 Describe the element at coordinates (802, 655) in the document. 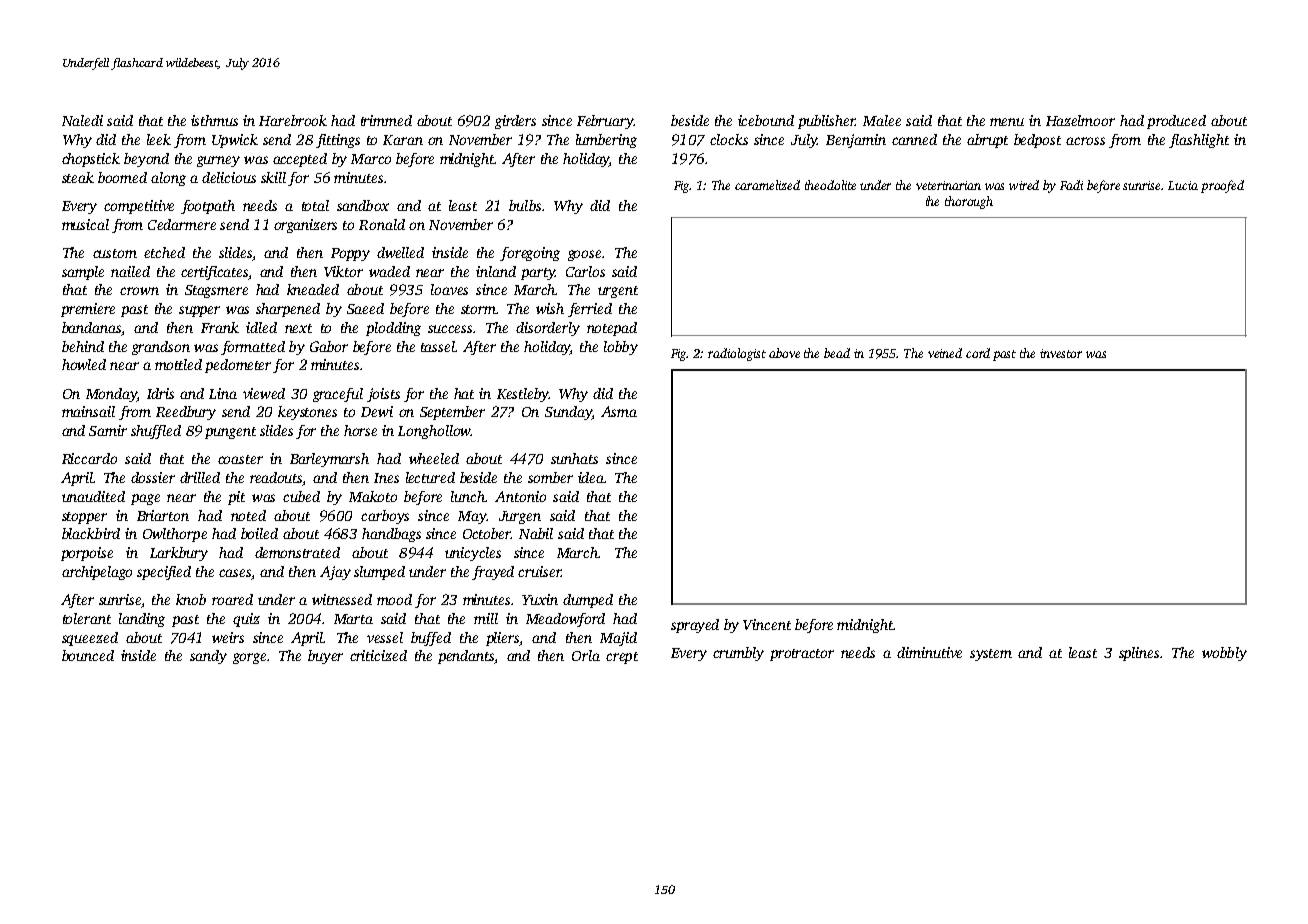

I see `protractor` at that location.
